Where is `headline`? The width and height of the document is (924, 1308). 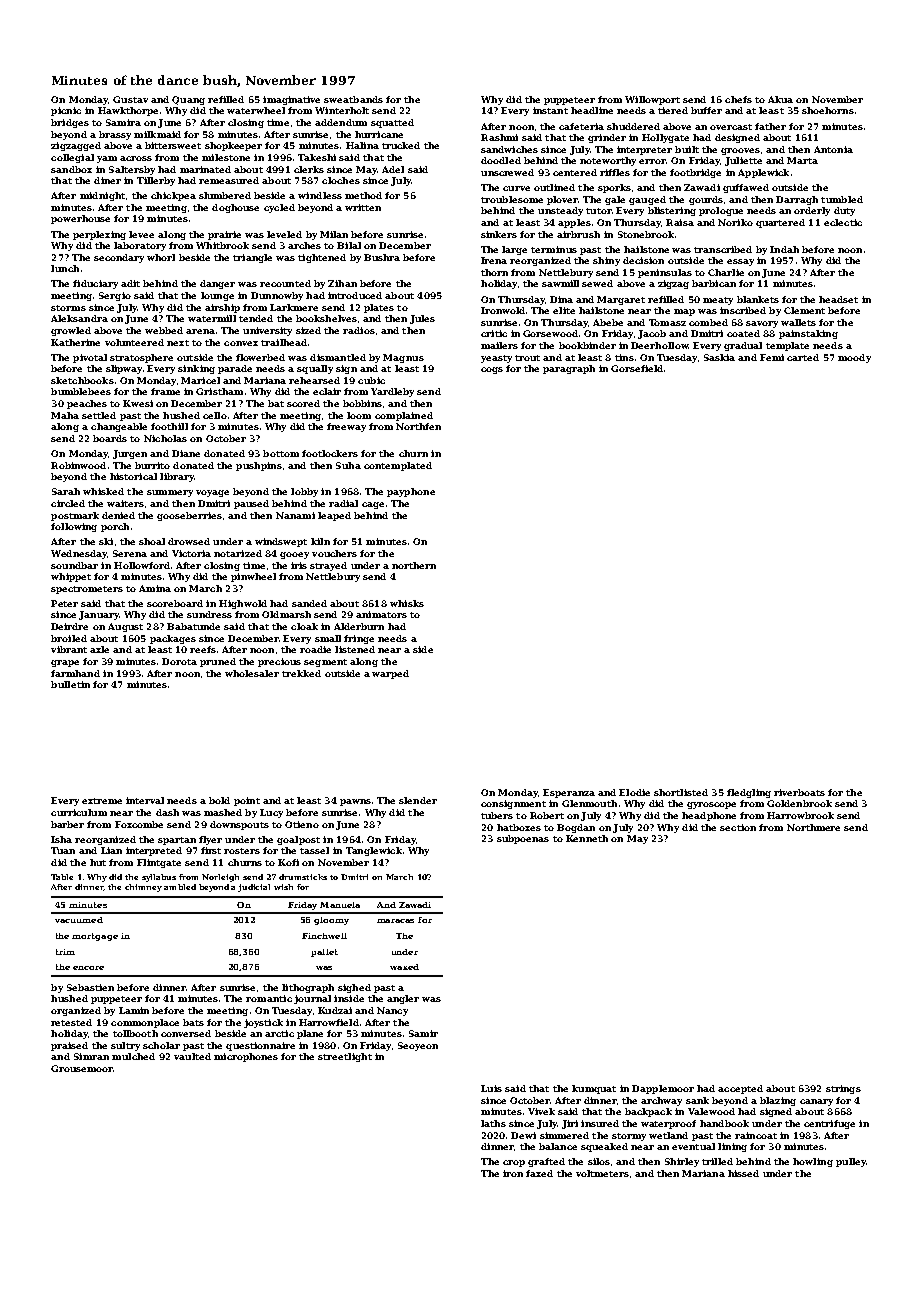
headline is located at coordinates (592, 110).
